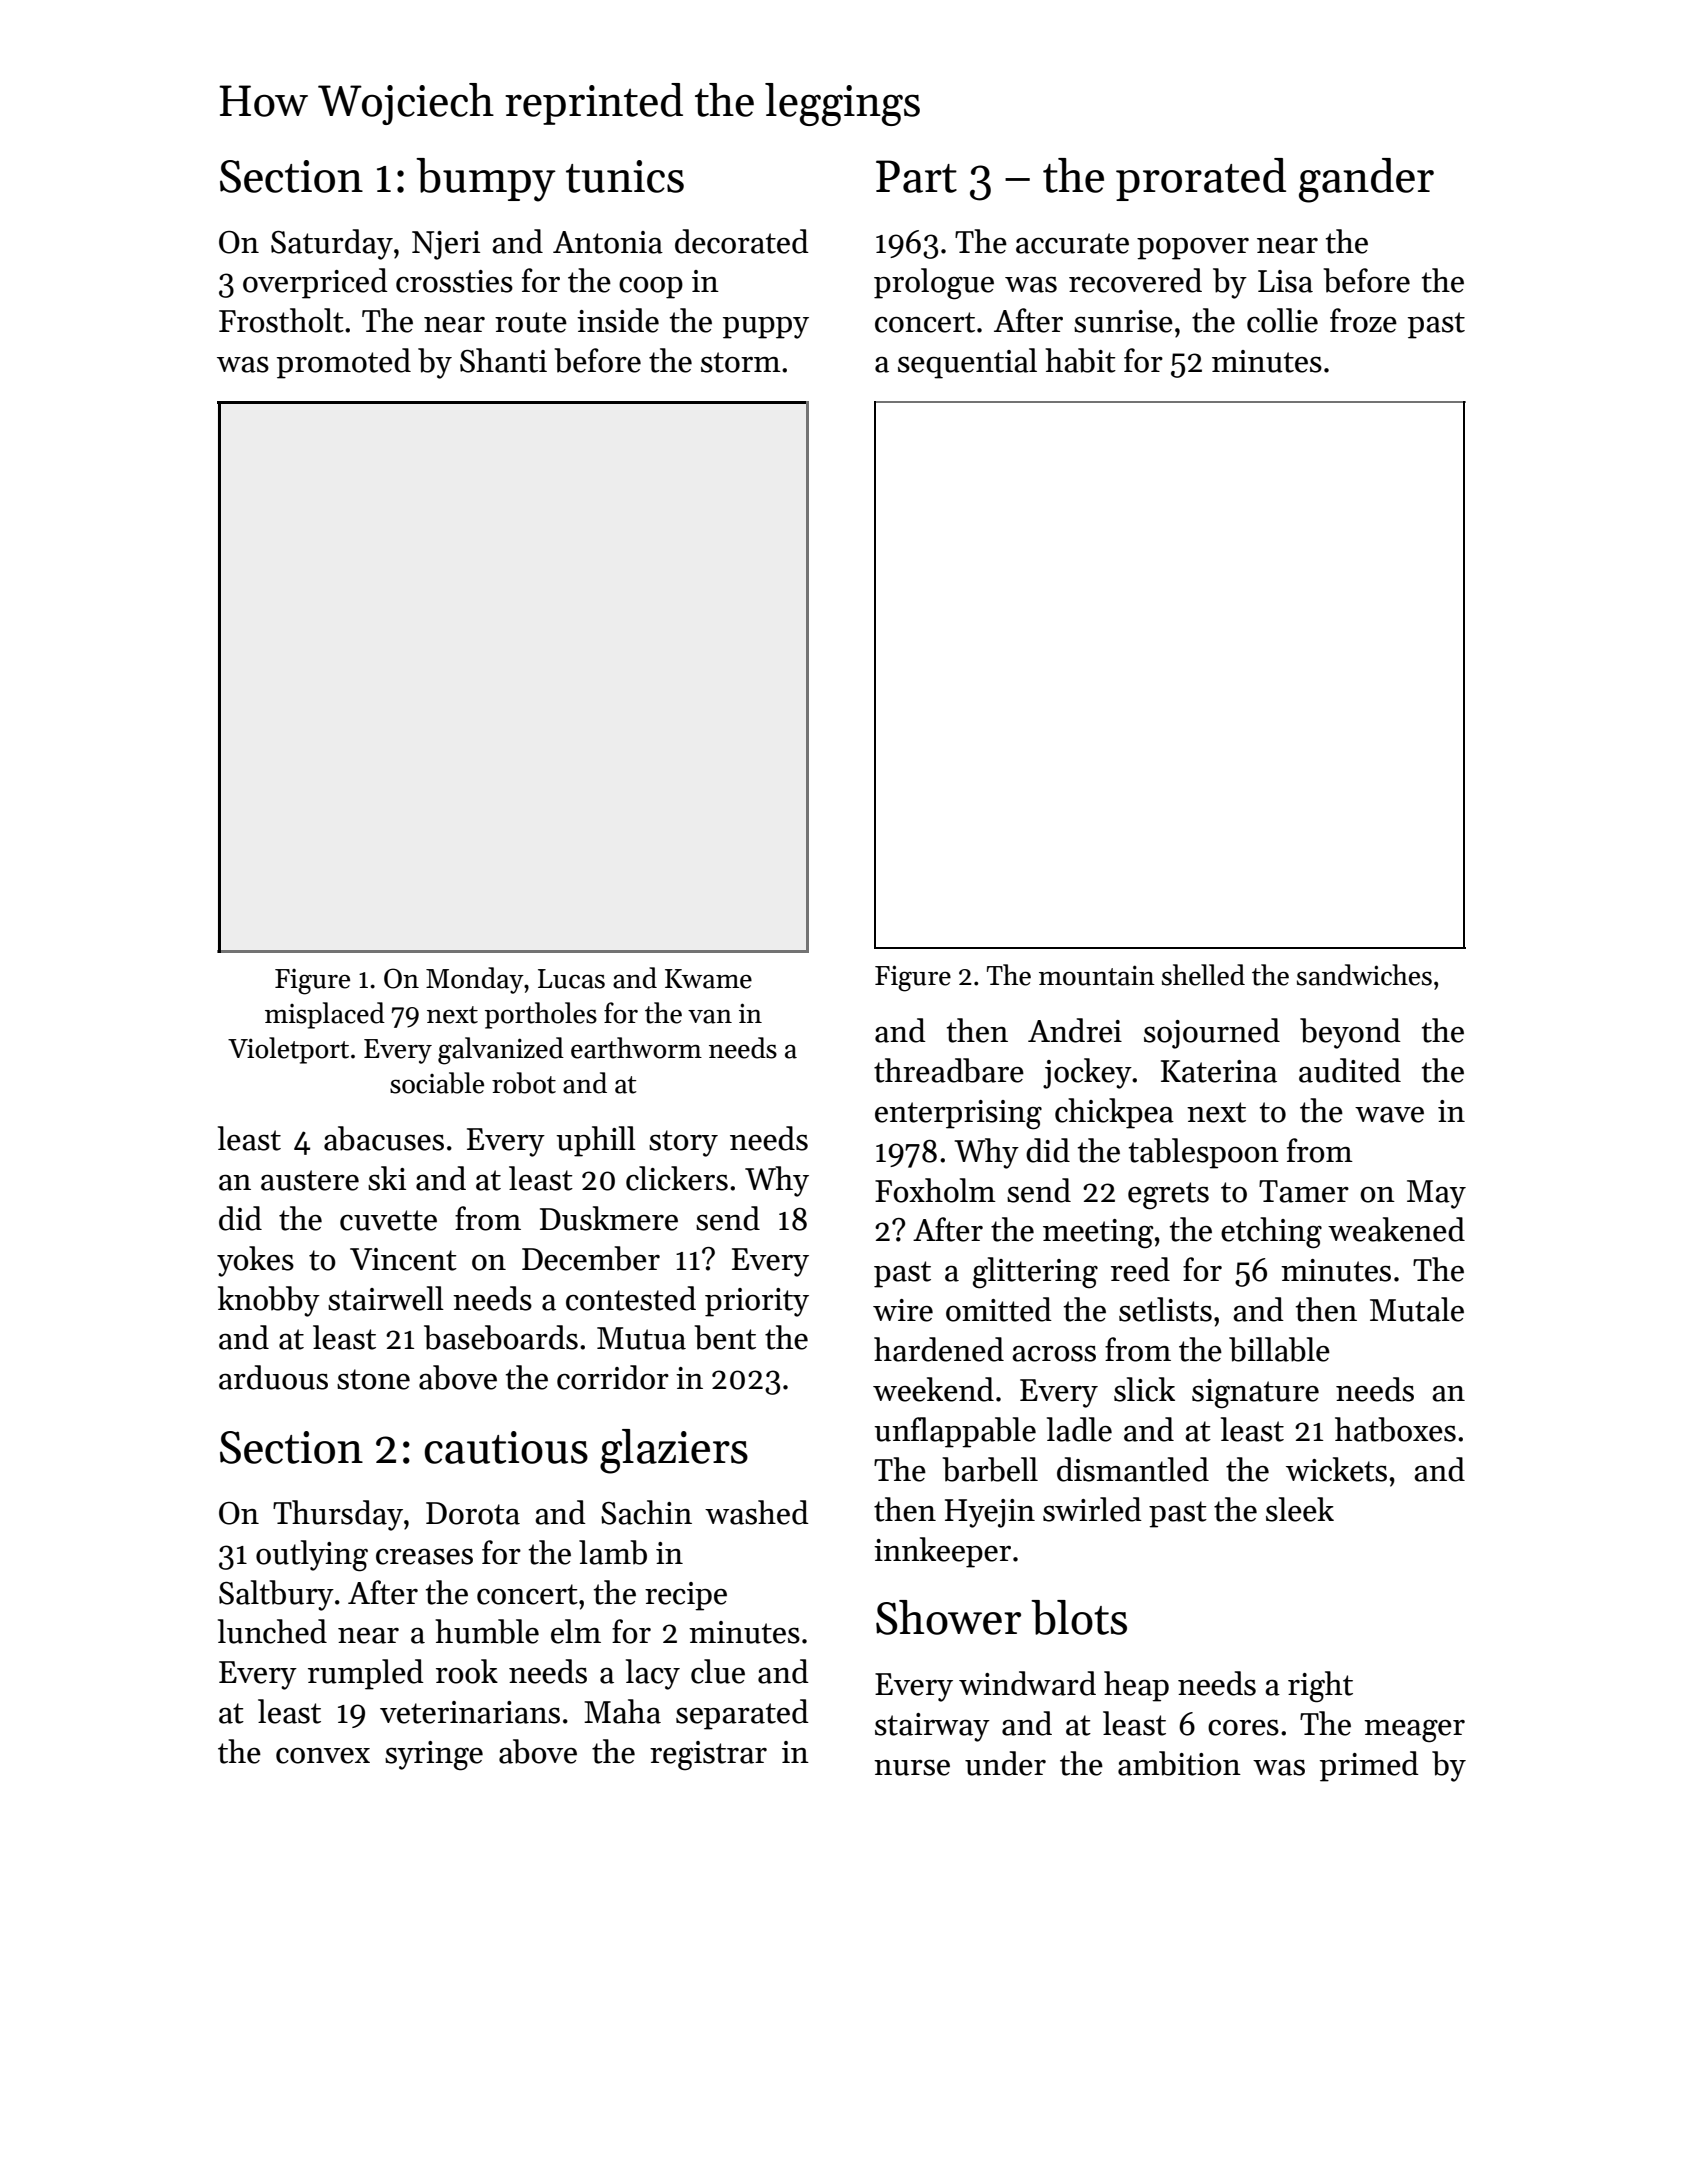 This document has width=1683, height=2178. What do you see at coordinates (948, 1617) in the document?
I see `Shower` at bounding box center [948, 1617].
